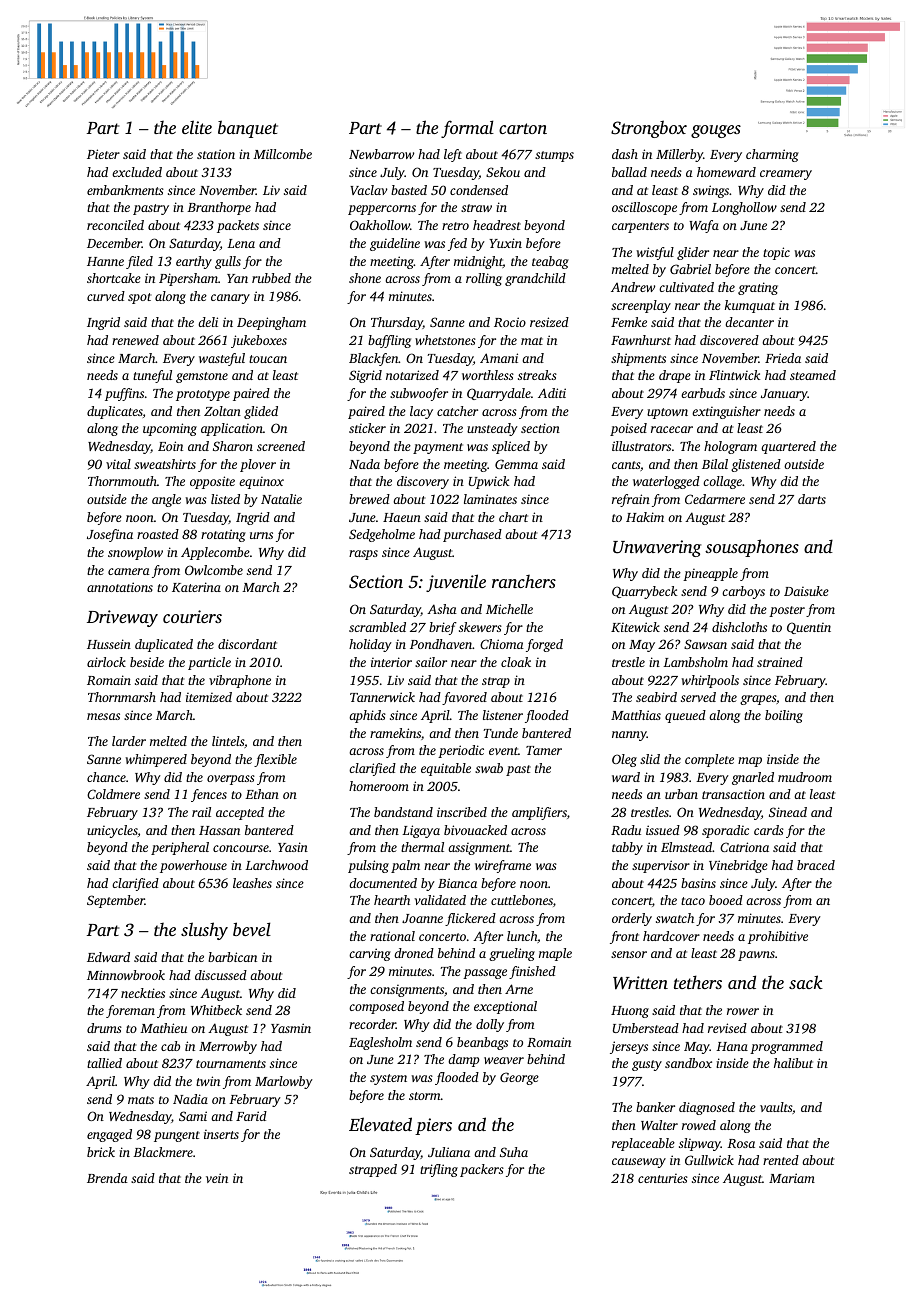 The image size is (924, 1308). Describe the element at coordinates (107, 1178) in the image. I see `Brenda` at that location.
